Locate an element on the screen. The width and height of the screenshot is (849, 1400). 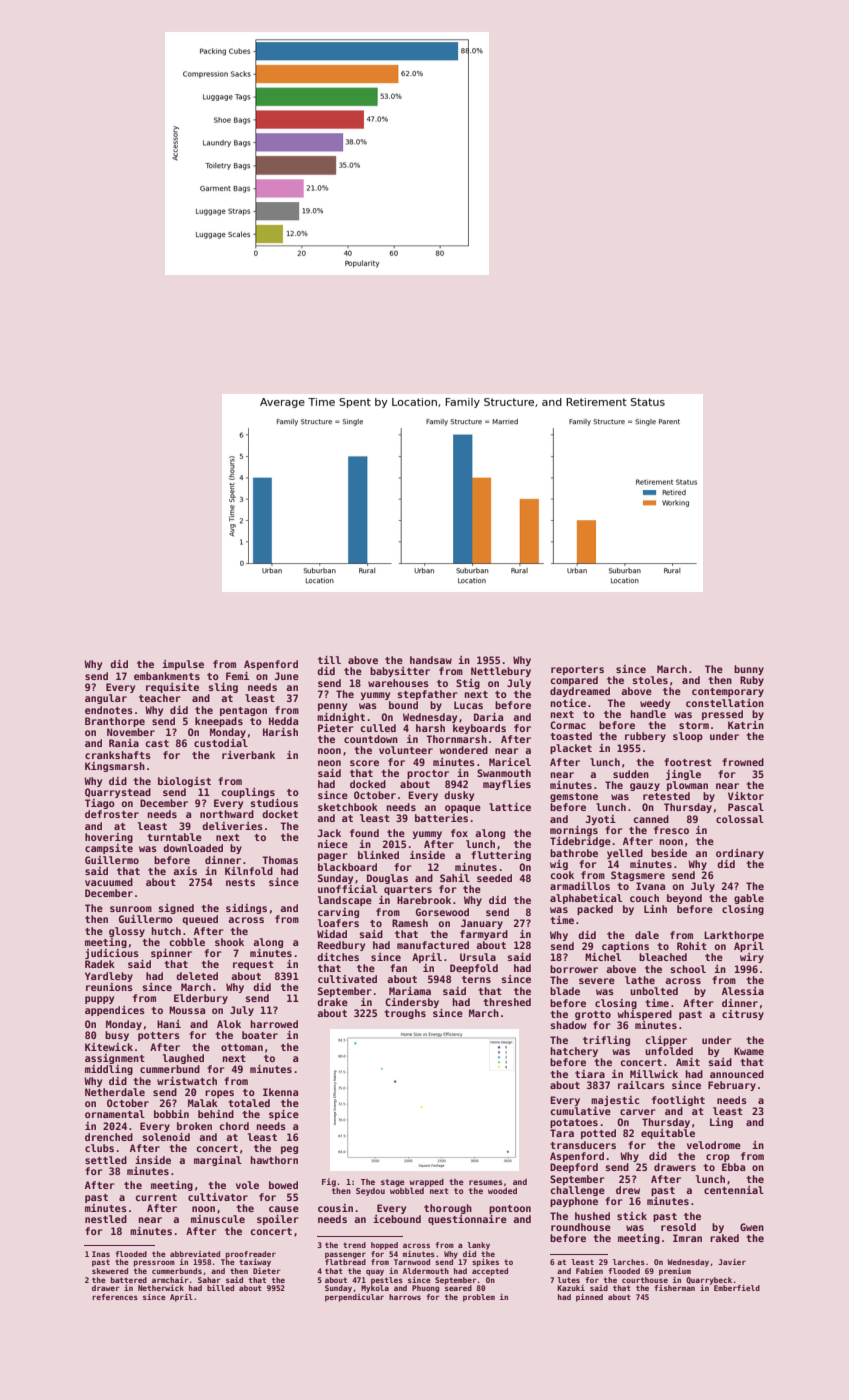
troughs is located at coordinates (405, 1014).
